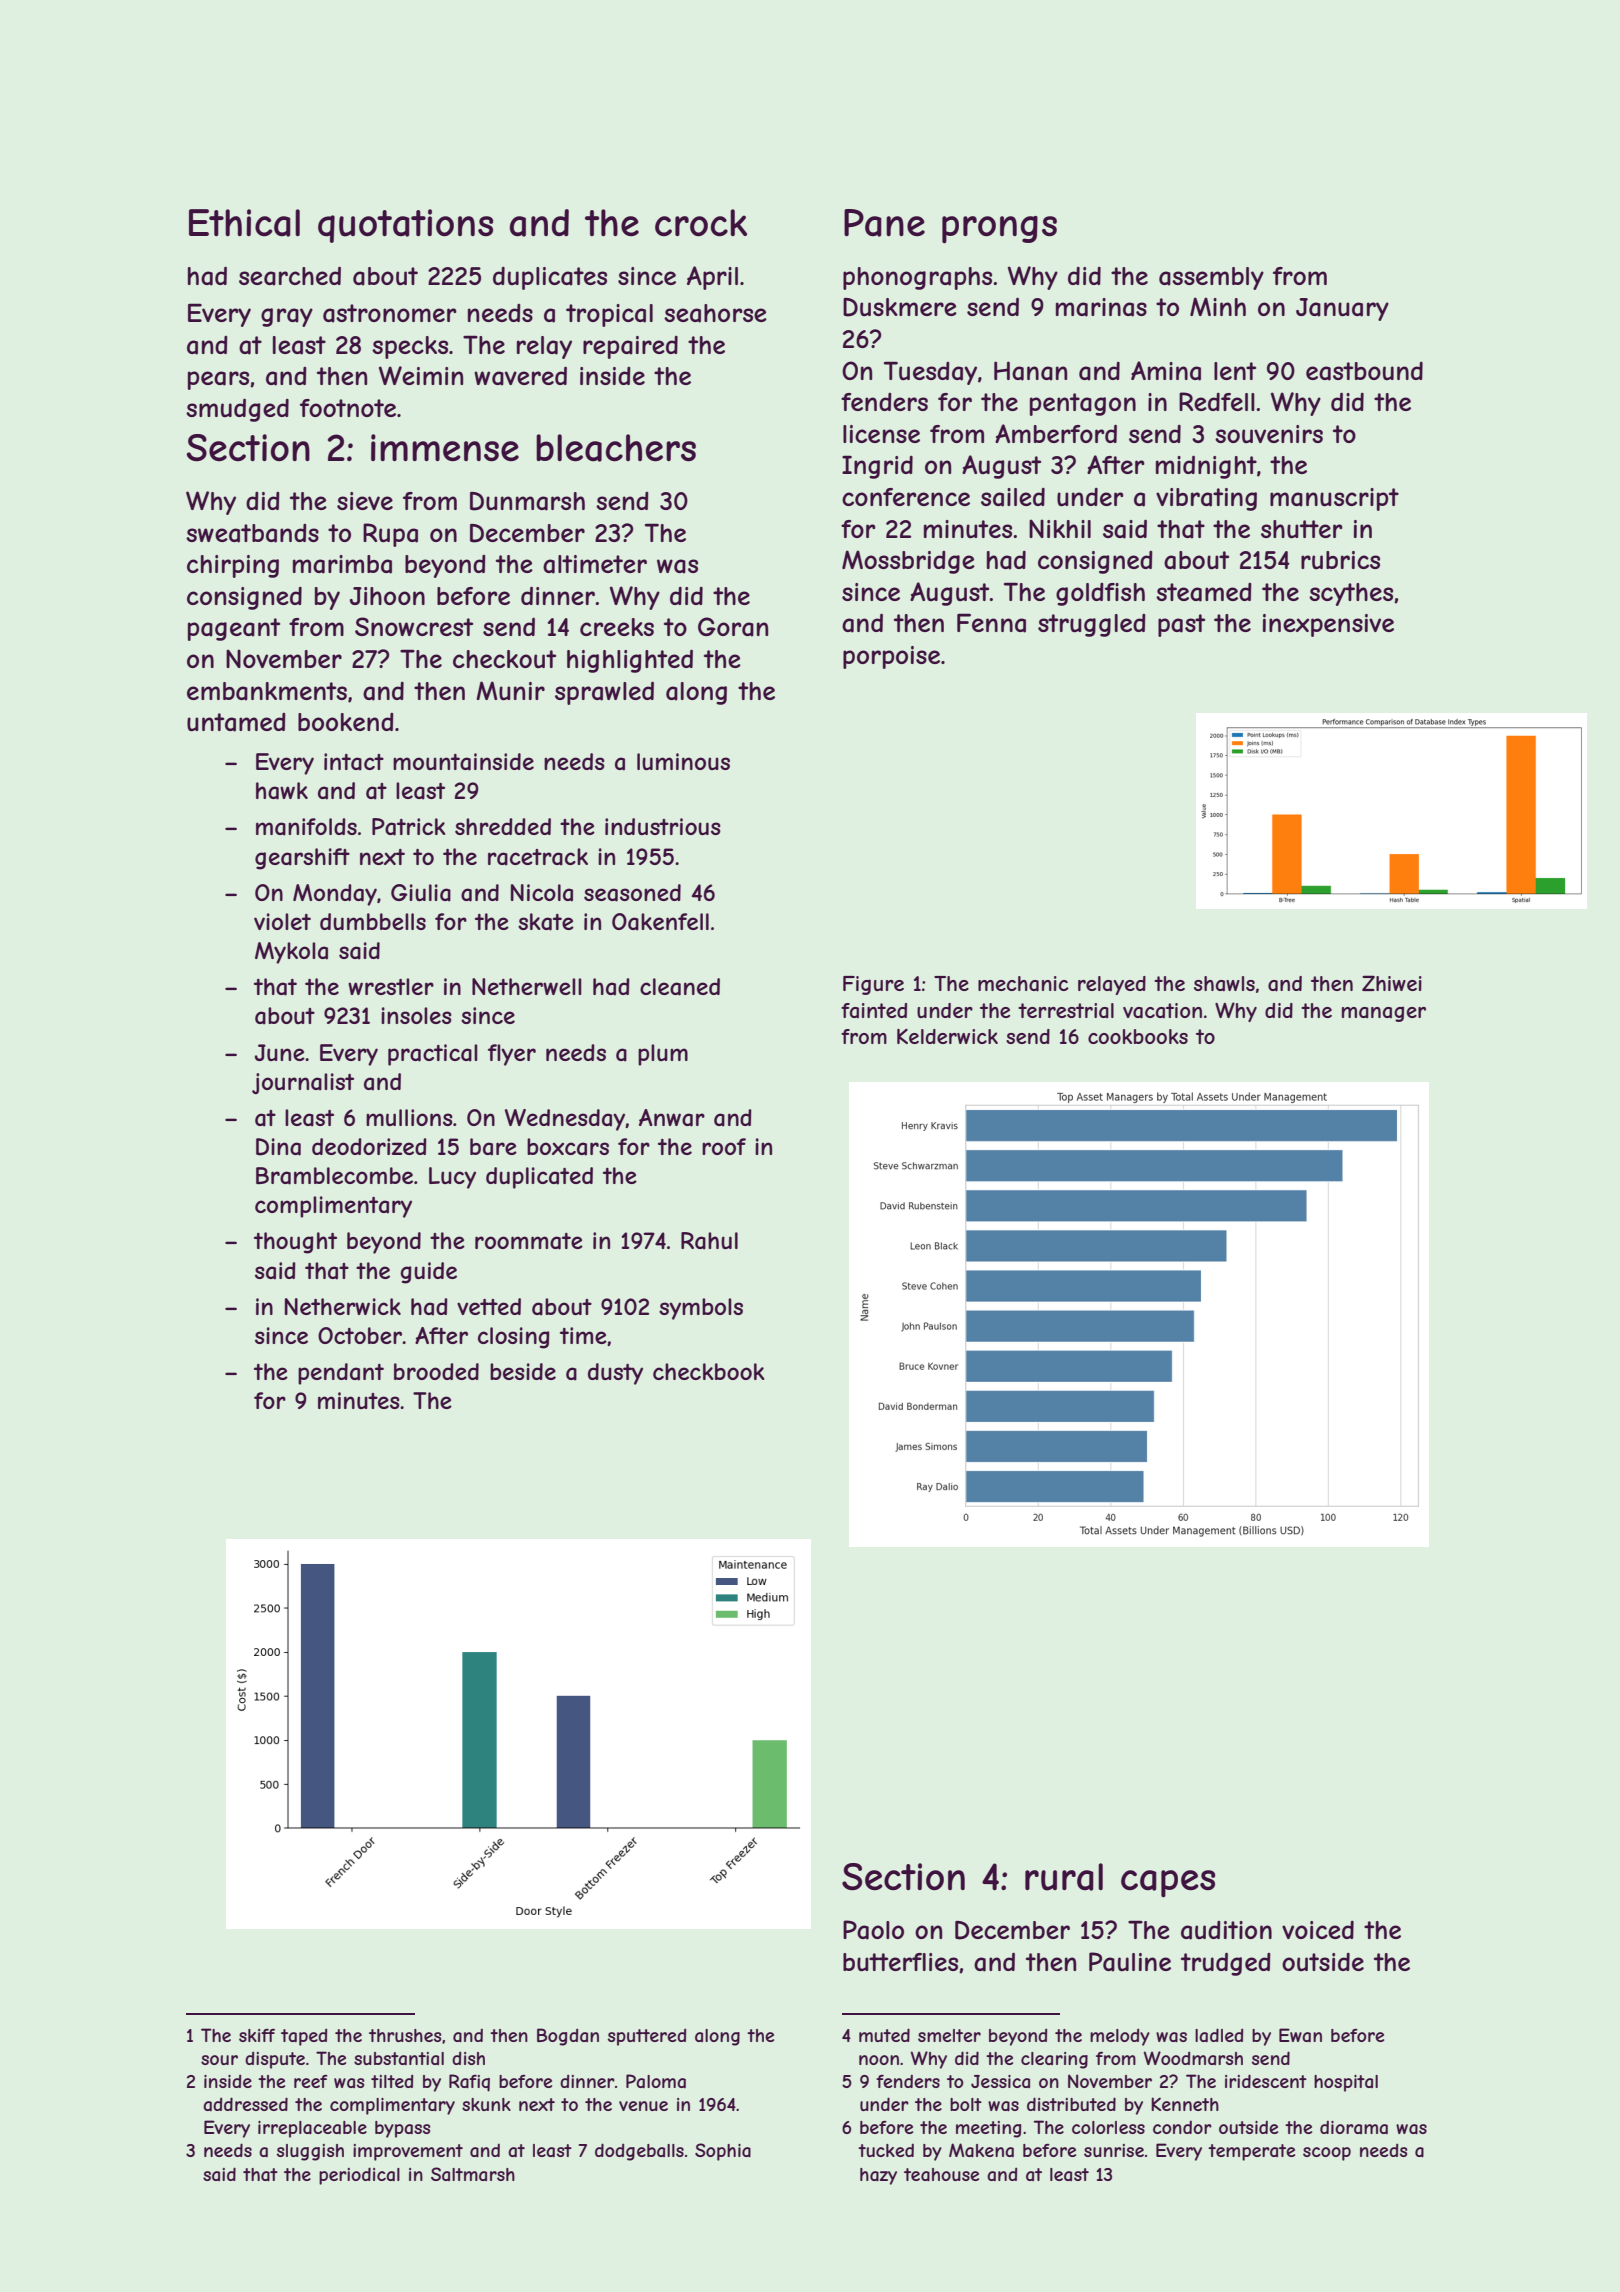 The width and height of the document is (1620, 2292). Describe the element at coordinates (359, 2176) in the document. I see `periodical` at that location.
